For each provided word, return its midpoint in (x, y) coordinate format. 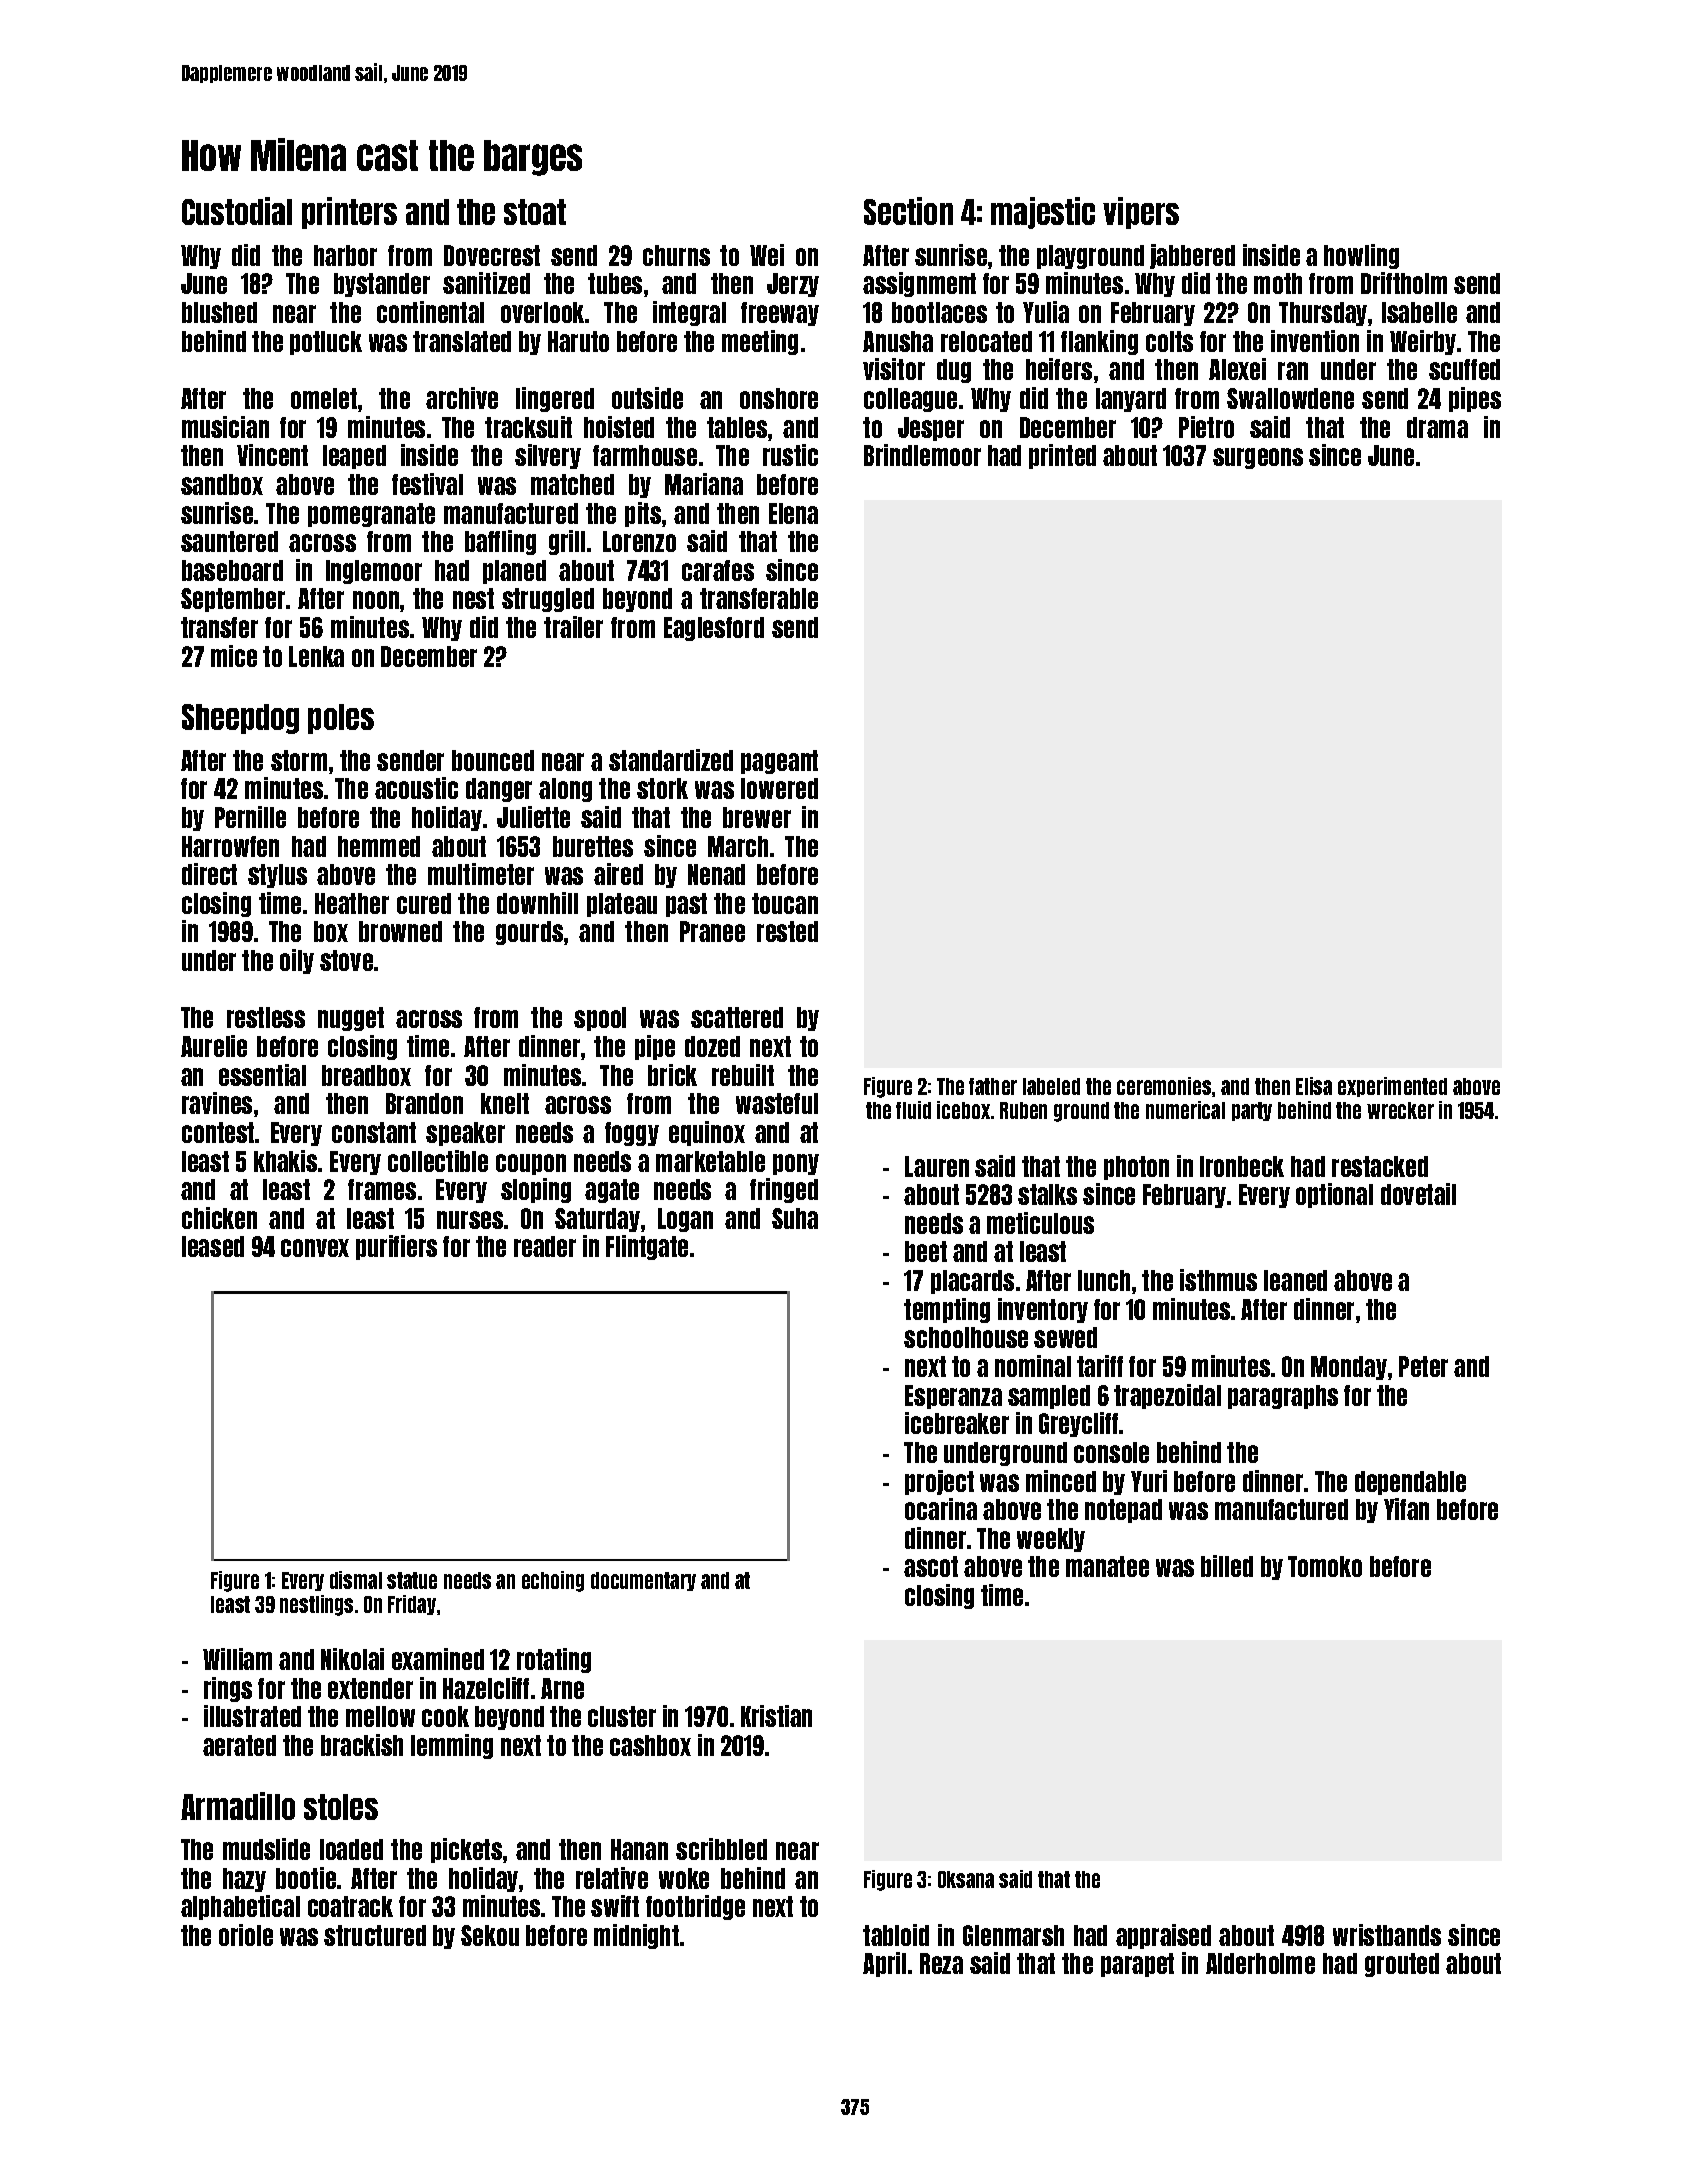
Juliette (533, 817)
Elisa (1314, 1086)
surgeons (1258, 458)
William (237, 1659)
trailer (573, 627)
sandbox (222, 484)
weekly (1051, 1540)
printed (1062, 456)
